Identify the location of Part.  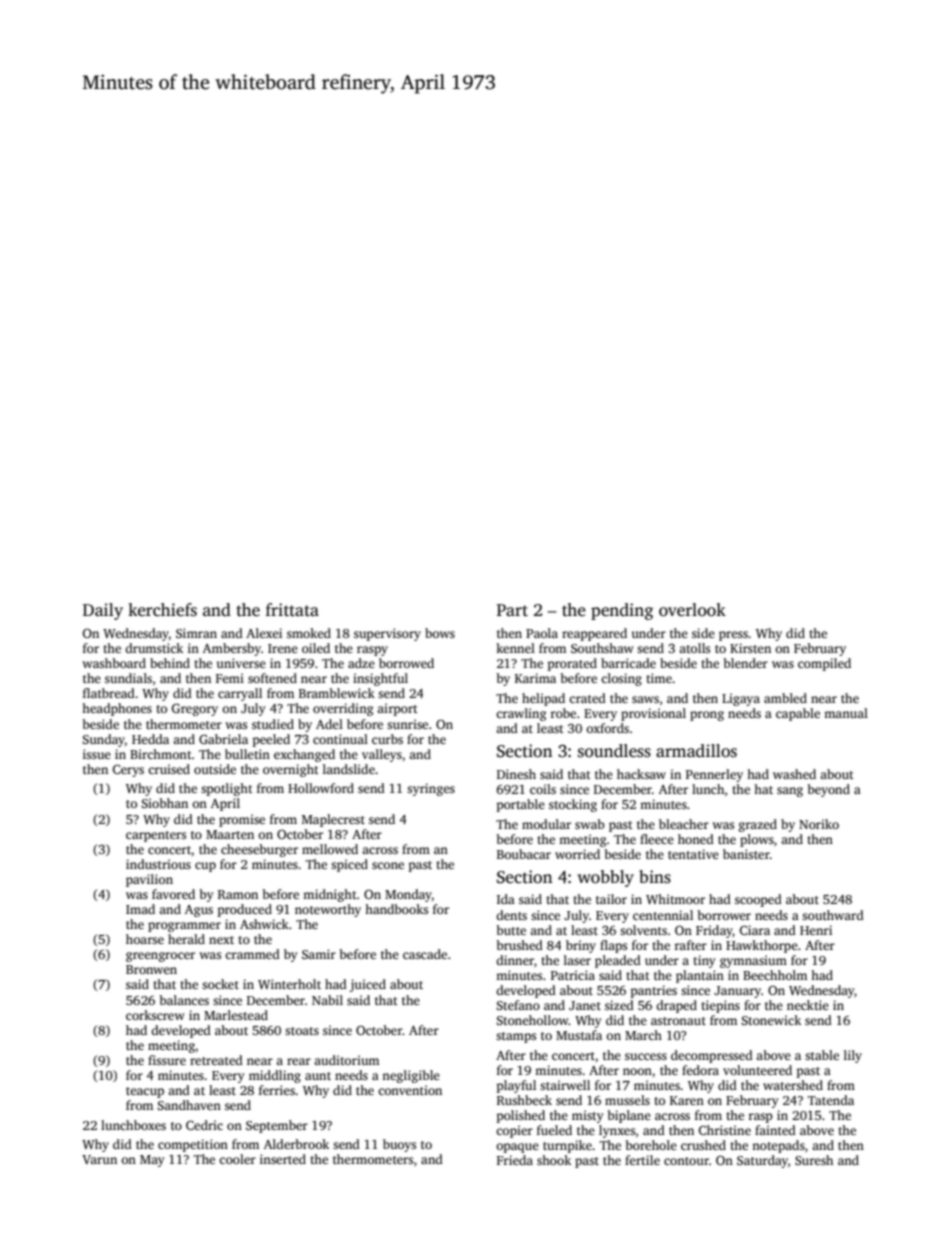
(512, 610).
